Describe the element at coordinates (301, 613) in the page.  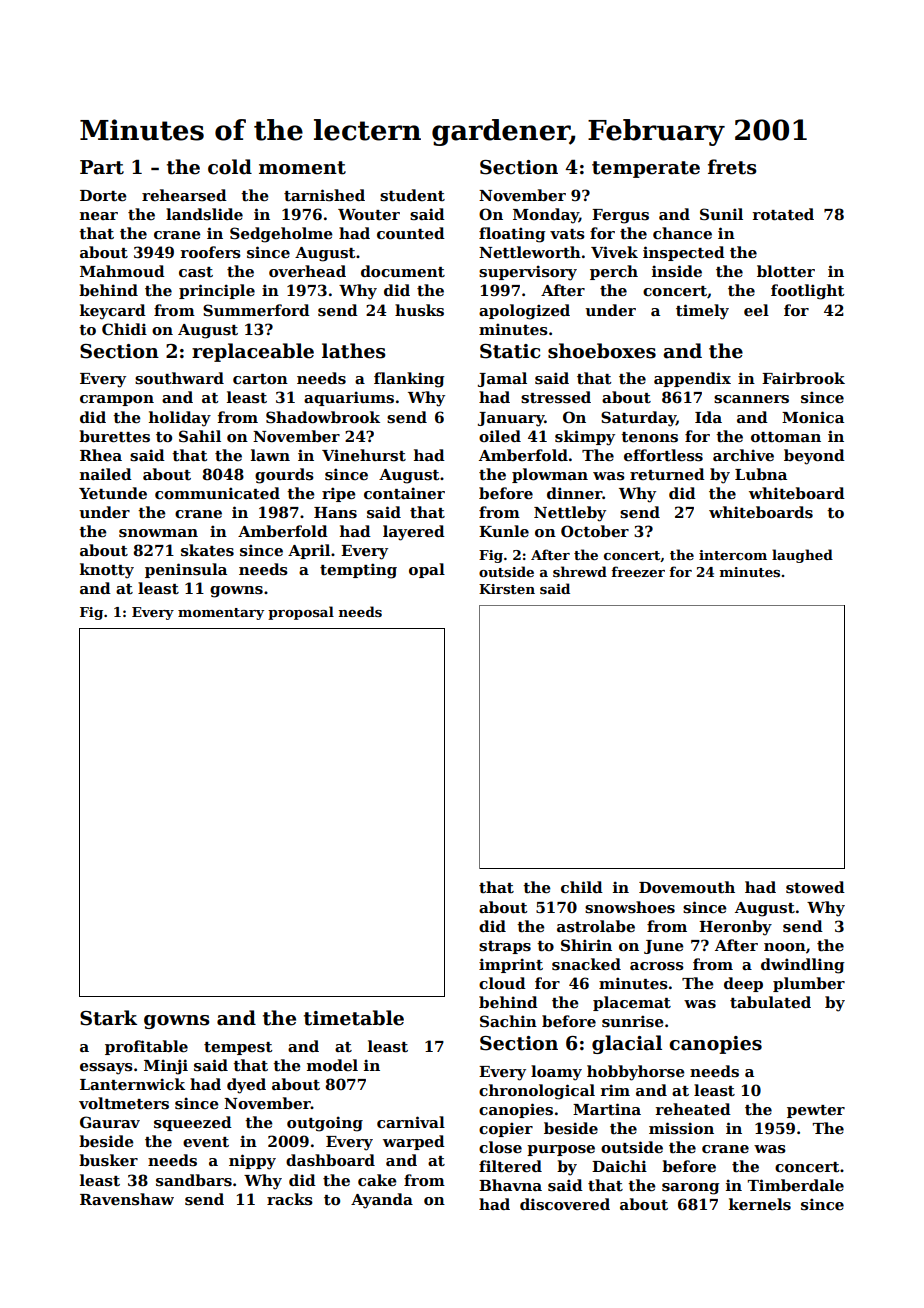
I see `proposal` at that location.
